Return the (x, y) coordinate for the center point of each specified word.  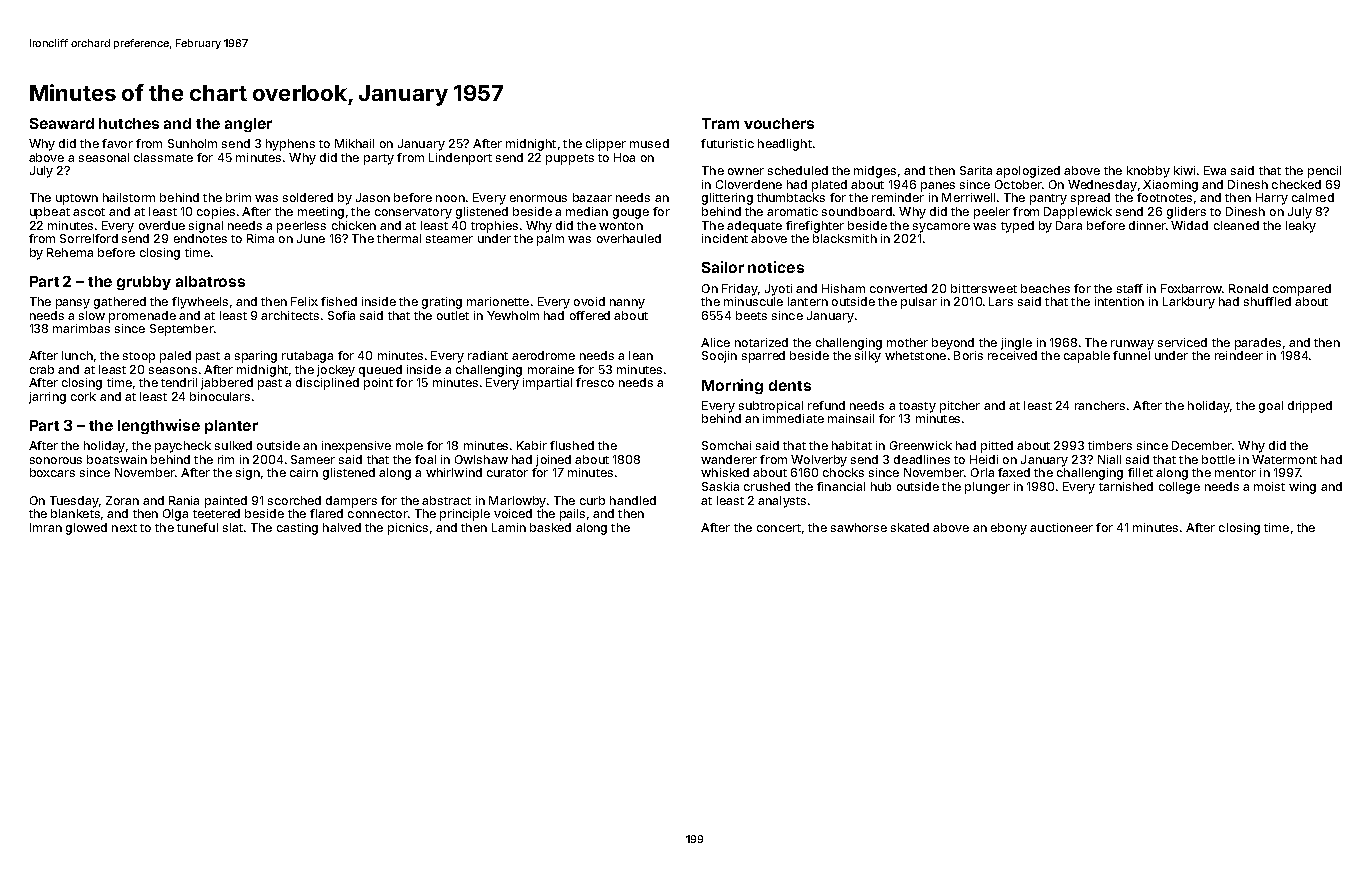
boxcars (52, 472)
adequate (754, 227)
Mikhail (354, 143)
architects (290, 315)
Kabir (532, 445)
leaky (1301, 227)
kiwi (1184, 170)
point (378, 384)
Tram (720, 123)
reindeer (1239, 355)
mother (907, 342)
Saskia (720, 486)
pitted (997, 447)
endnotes (200, 238)
